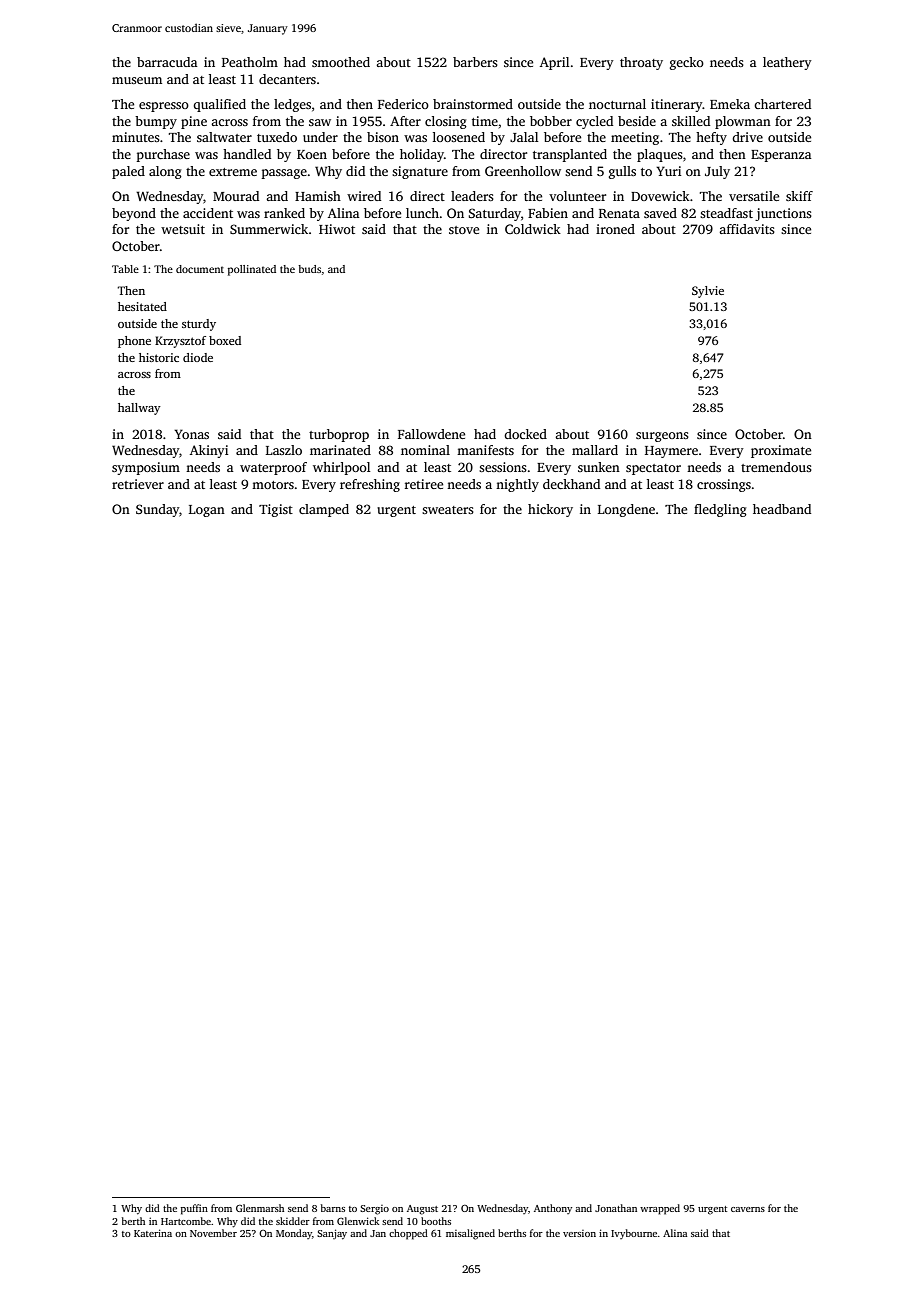  Describe the element at coordinates (252, 270) in the image. I see `pollinated` at that location.
